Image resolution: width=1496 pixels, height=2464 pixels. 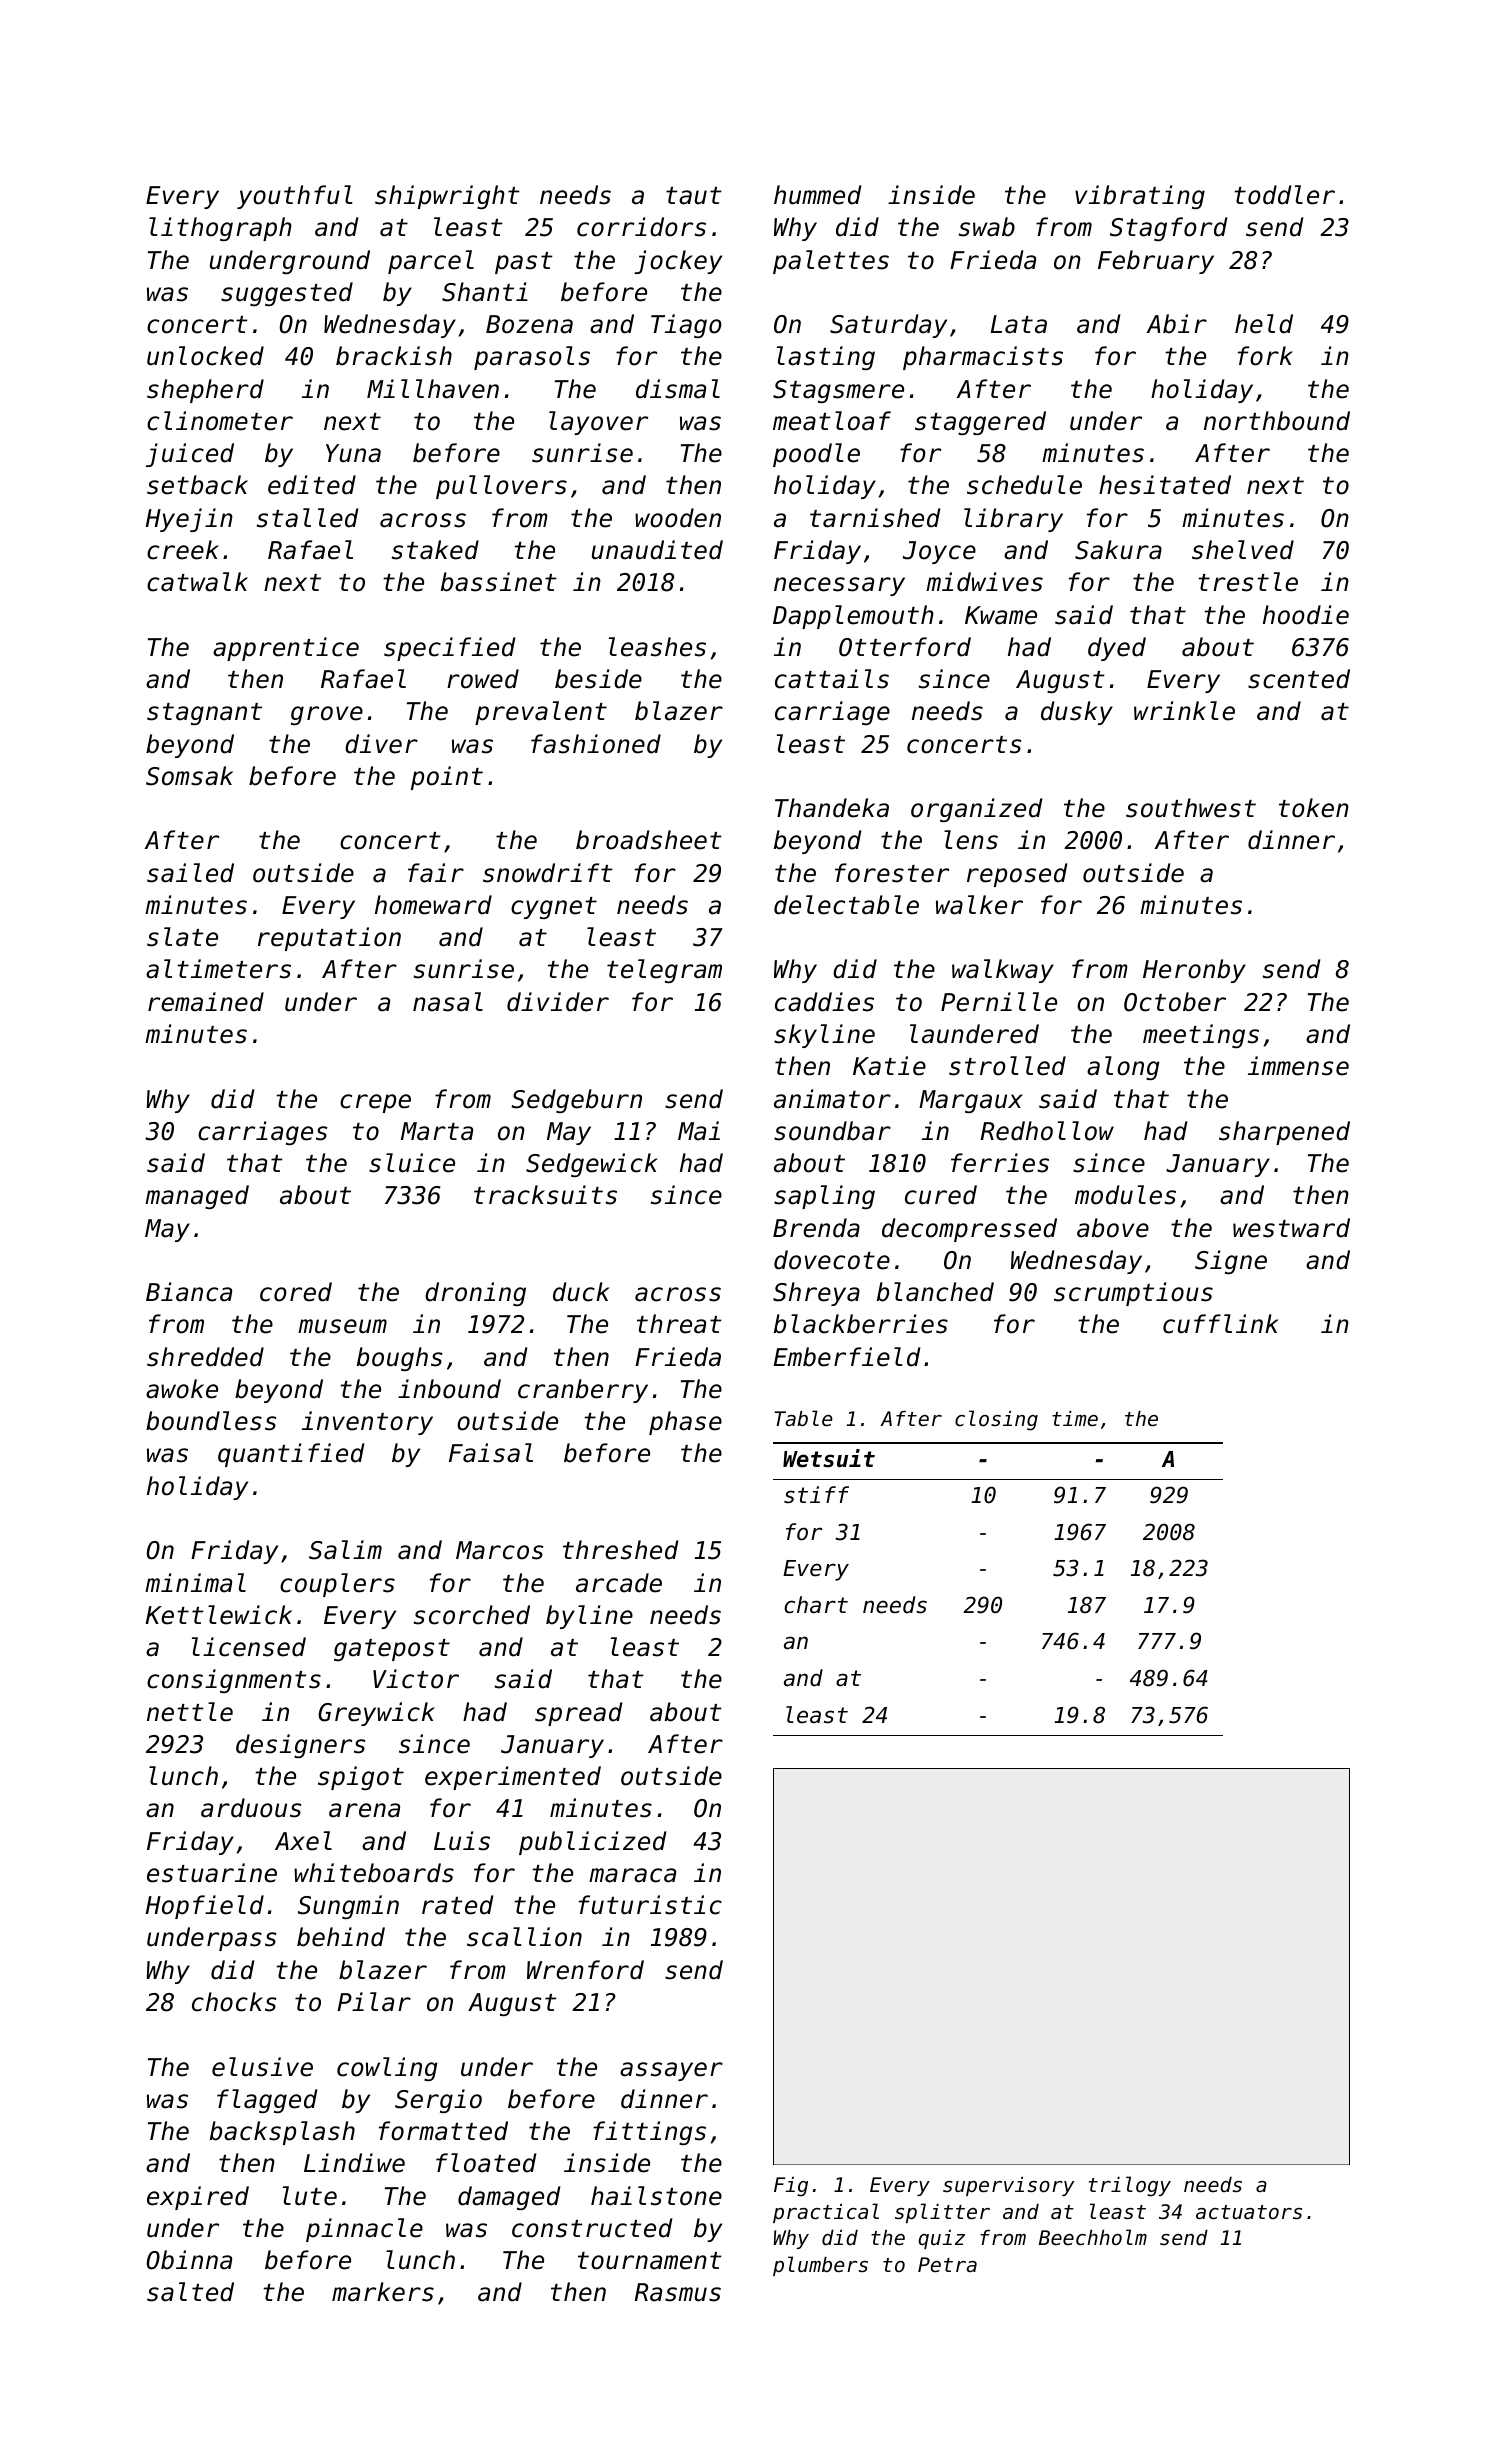 What do you see at coordinates (861, 1324) in the page?
I see `blackberries` at bounding box center [861, 1324].
